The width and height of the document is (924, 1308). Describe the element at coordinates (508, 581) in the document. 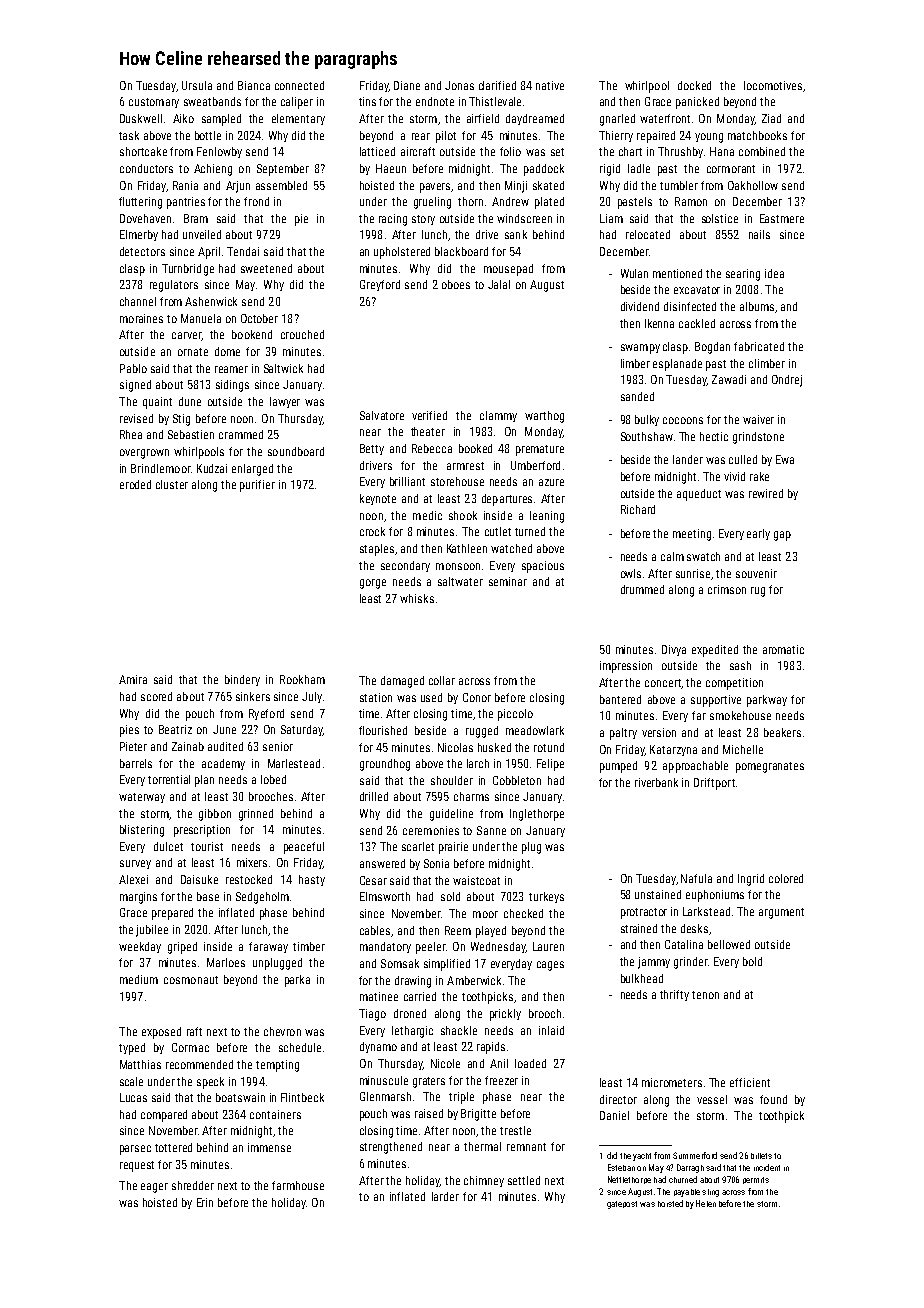

I see `seminar` at that location.
